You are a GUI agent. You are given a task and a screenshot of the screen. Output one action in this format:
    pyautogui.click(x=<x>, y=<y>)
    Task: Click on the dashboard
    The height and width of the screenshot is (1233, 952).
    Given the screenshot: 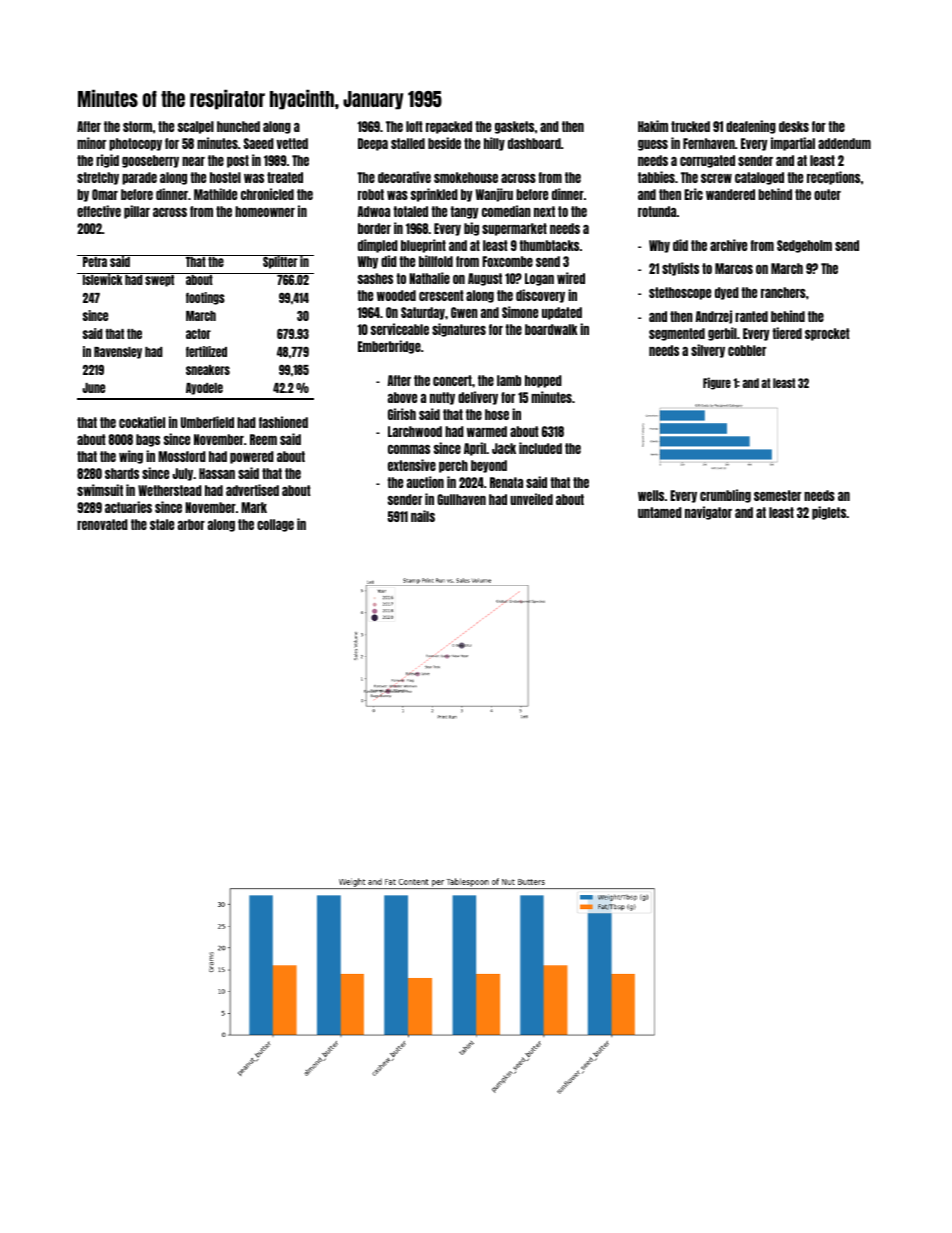 What is the action you would take?
    pyautogui.click(x=534, y=143)
